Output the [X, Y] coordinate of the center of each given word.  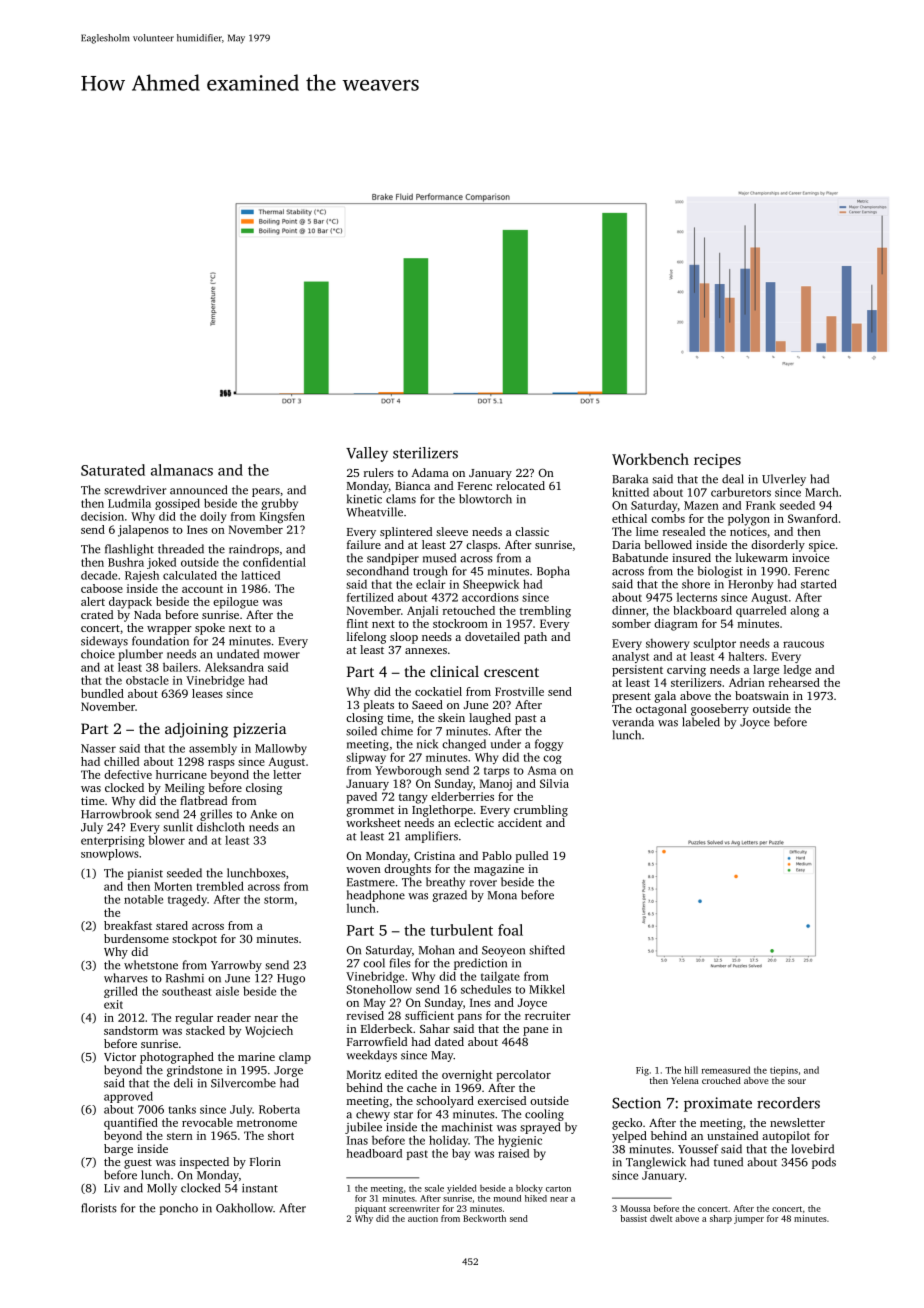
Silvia [554, 783]
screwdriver [135, 490]
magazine [499, 870]
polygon [749, 520]
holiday [448, 1141]
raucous [803, 644]
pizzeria [259, 730]
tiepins [784, 1071]
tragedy [187, 900]
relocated [520, 485]
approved [128, 1097]
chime [397, 731]
